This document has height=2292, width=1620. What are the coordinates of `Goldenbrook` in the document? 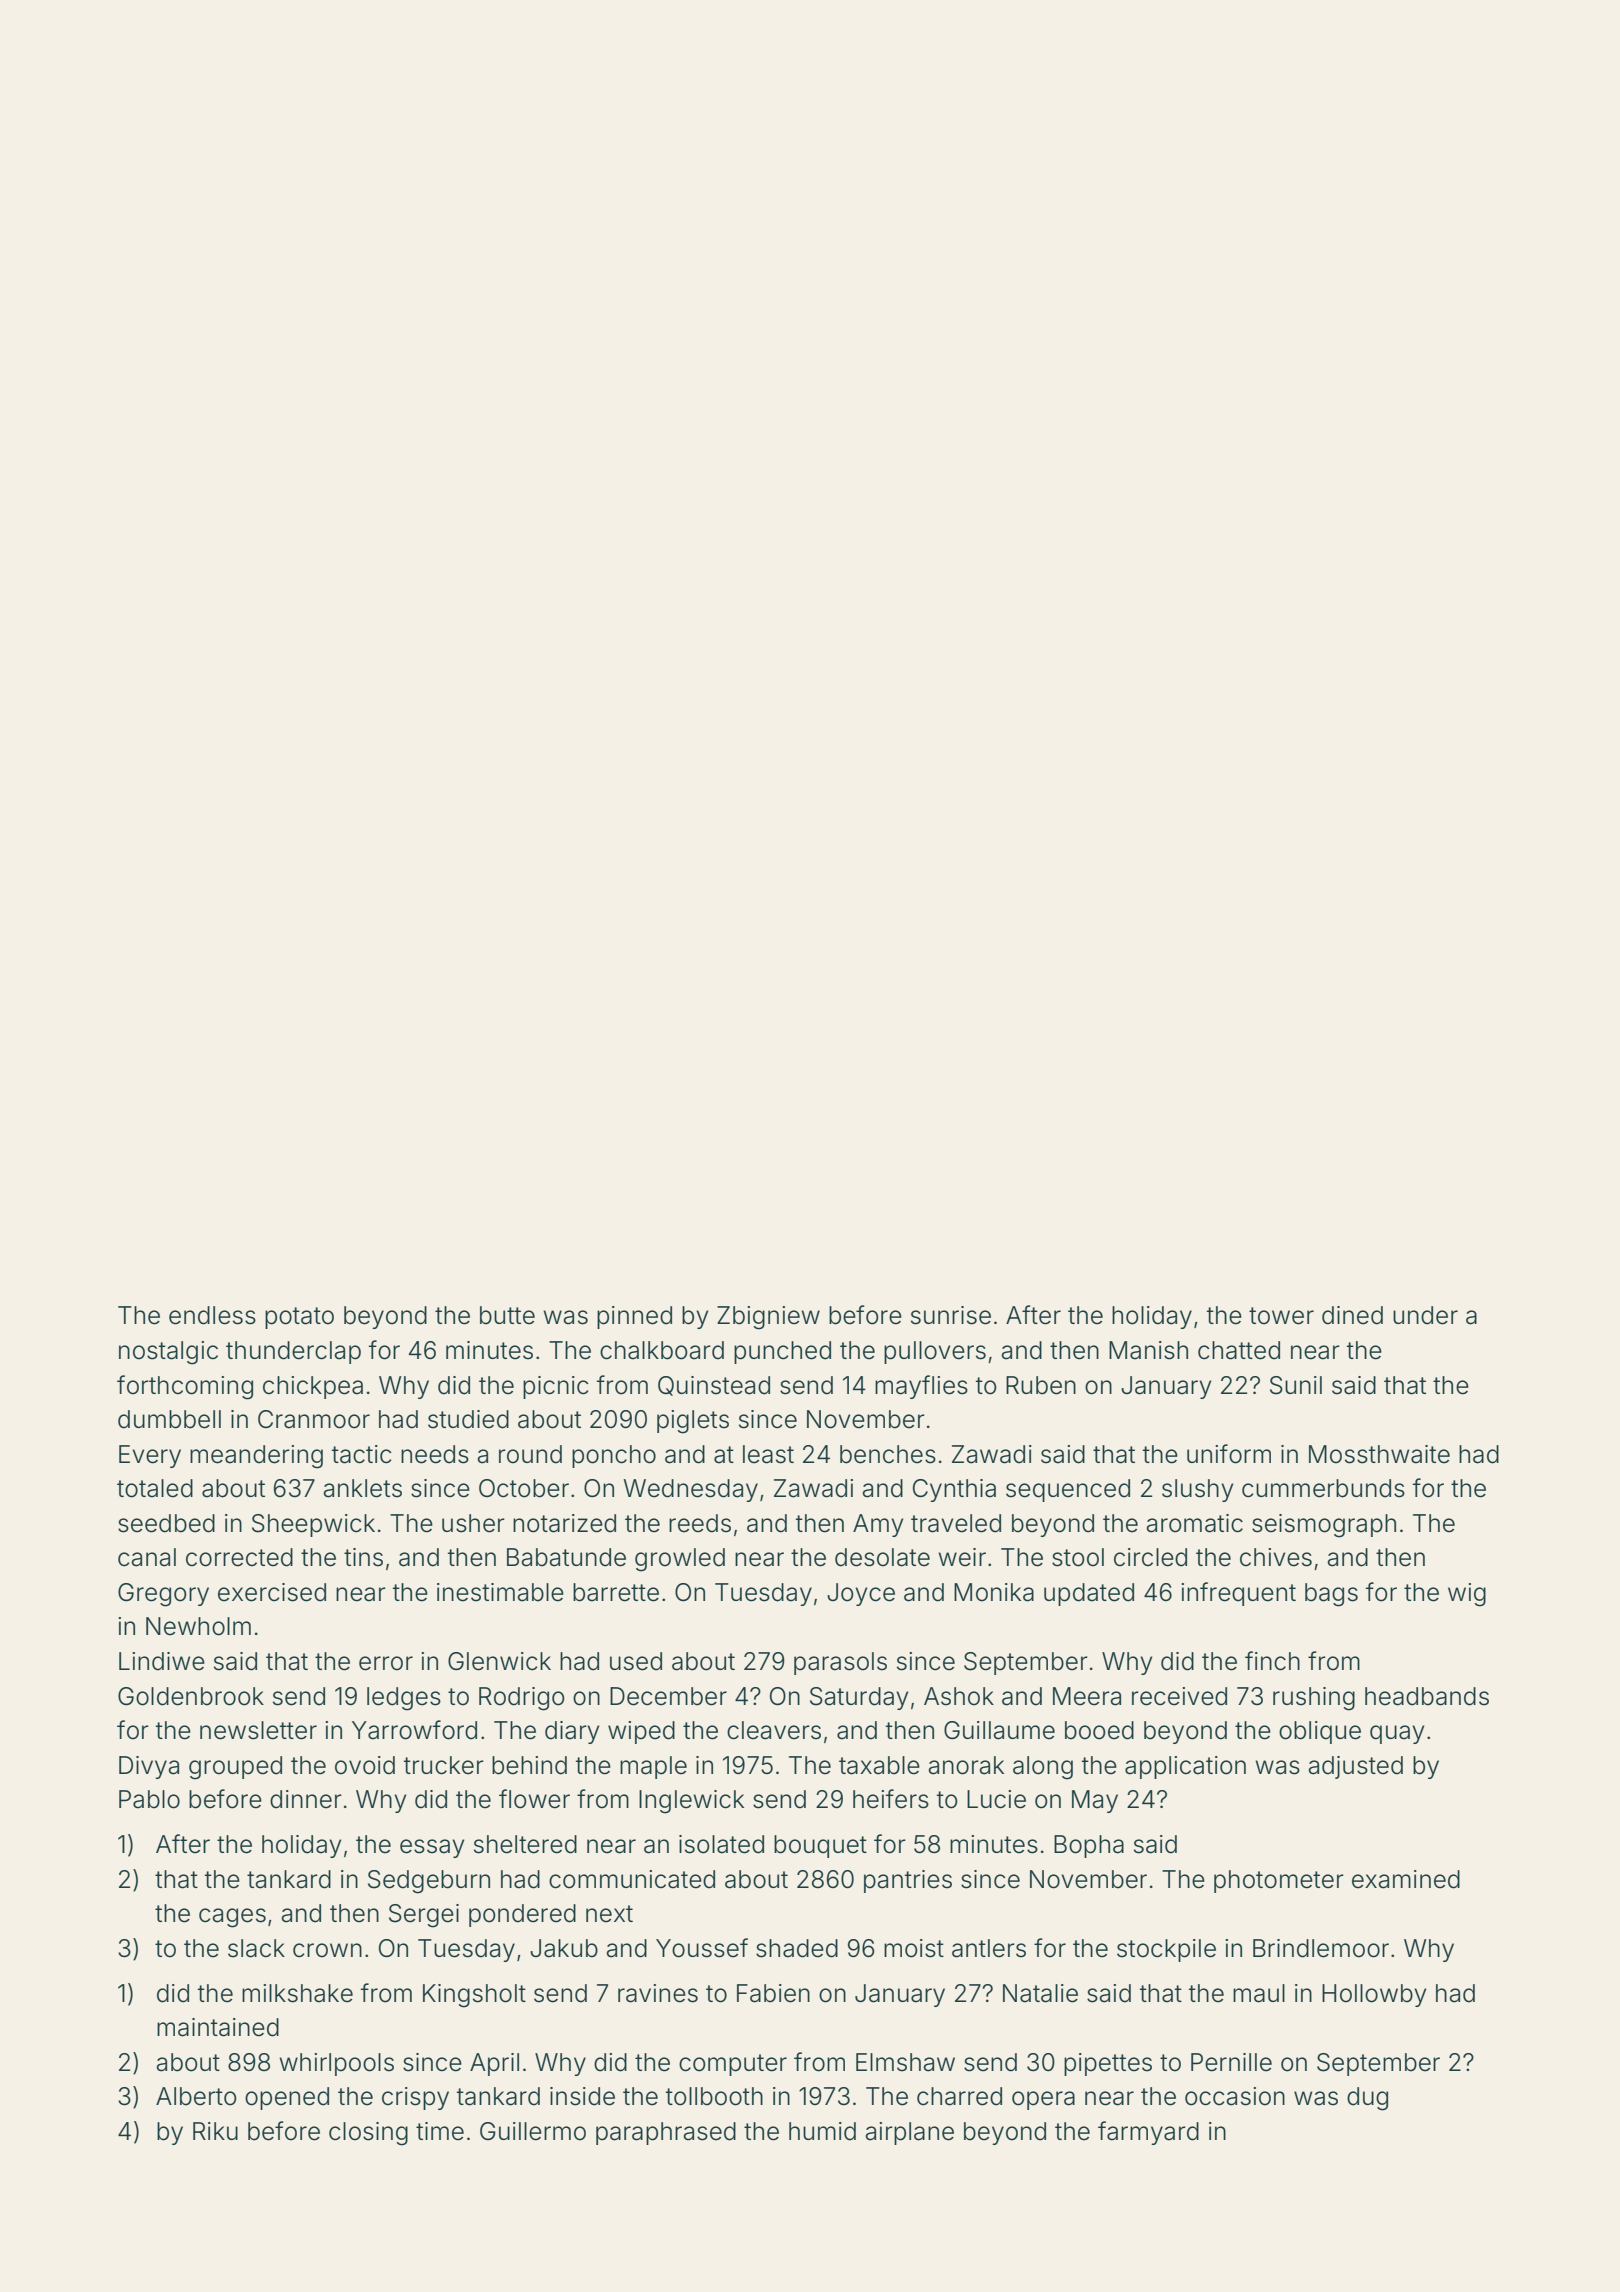 It's located at (191, 1696).
